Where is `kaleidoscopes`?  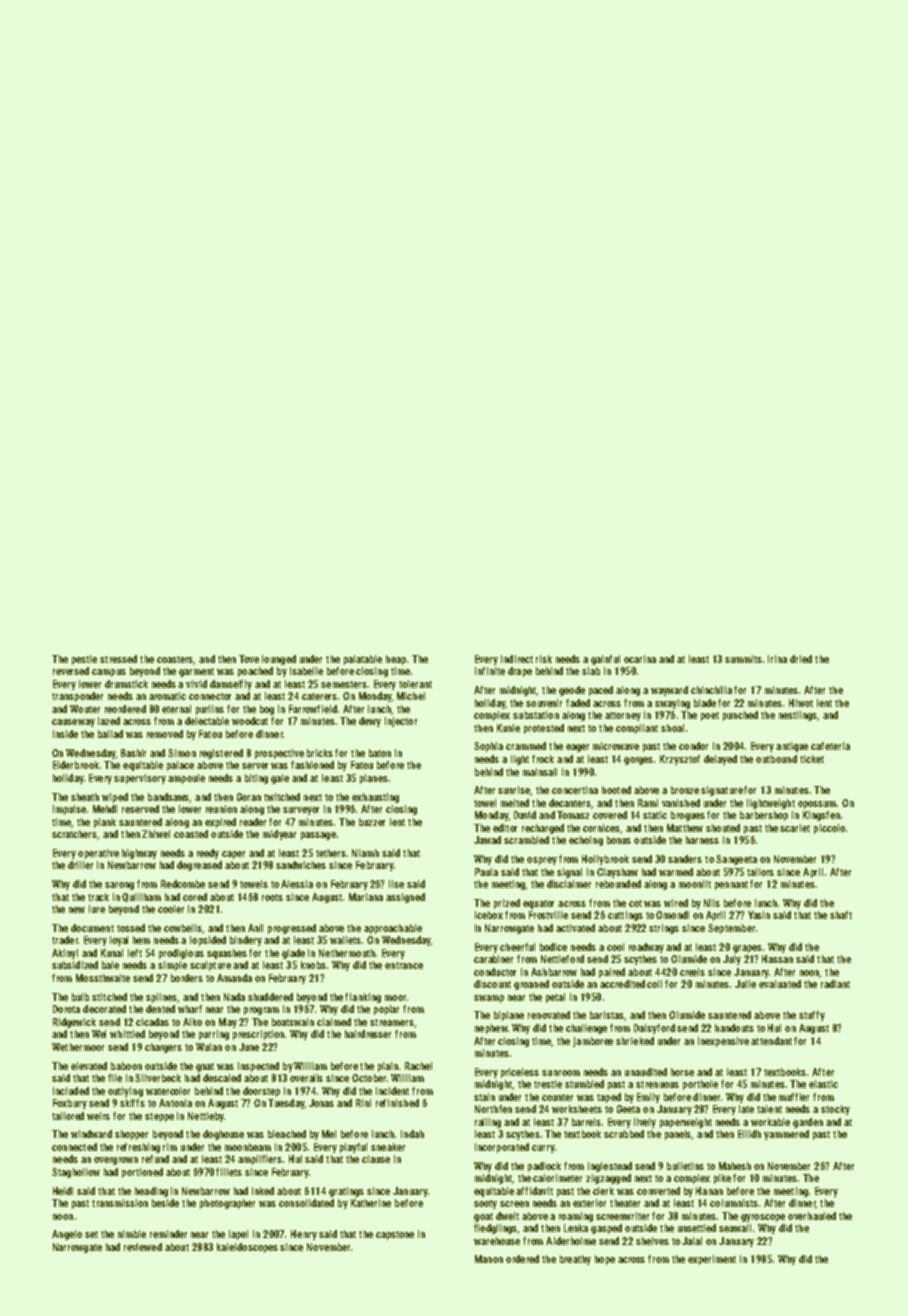
kaleidoscopes is located at coordinates (247, 1248).
